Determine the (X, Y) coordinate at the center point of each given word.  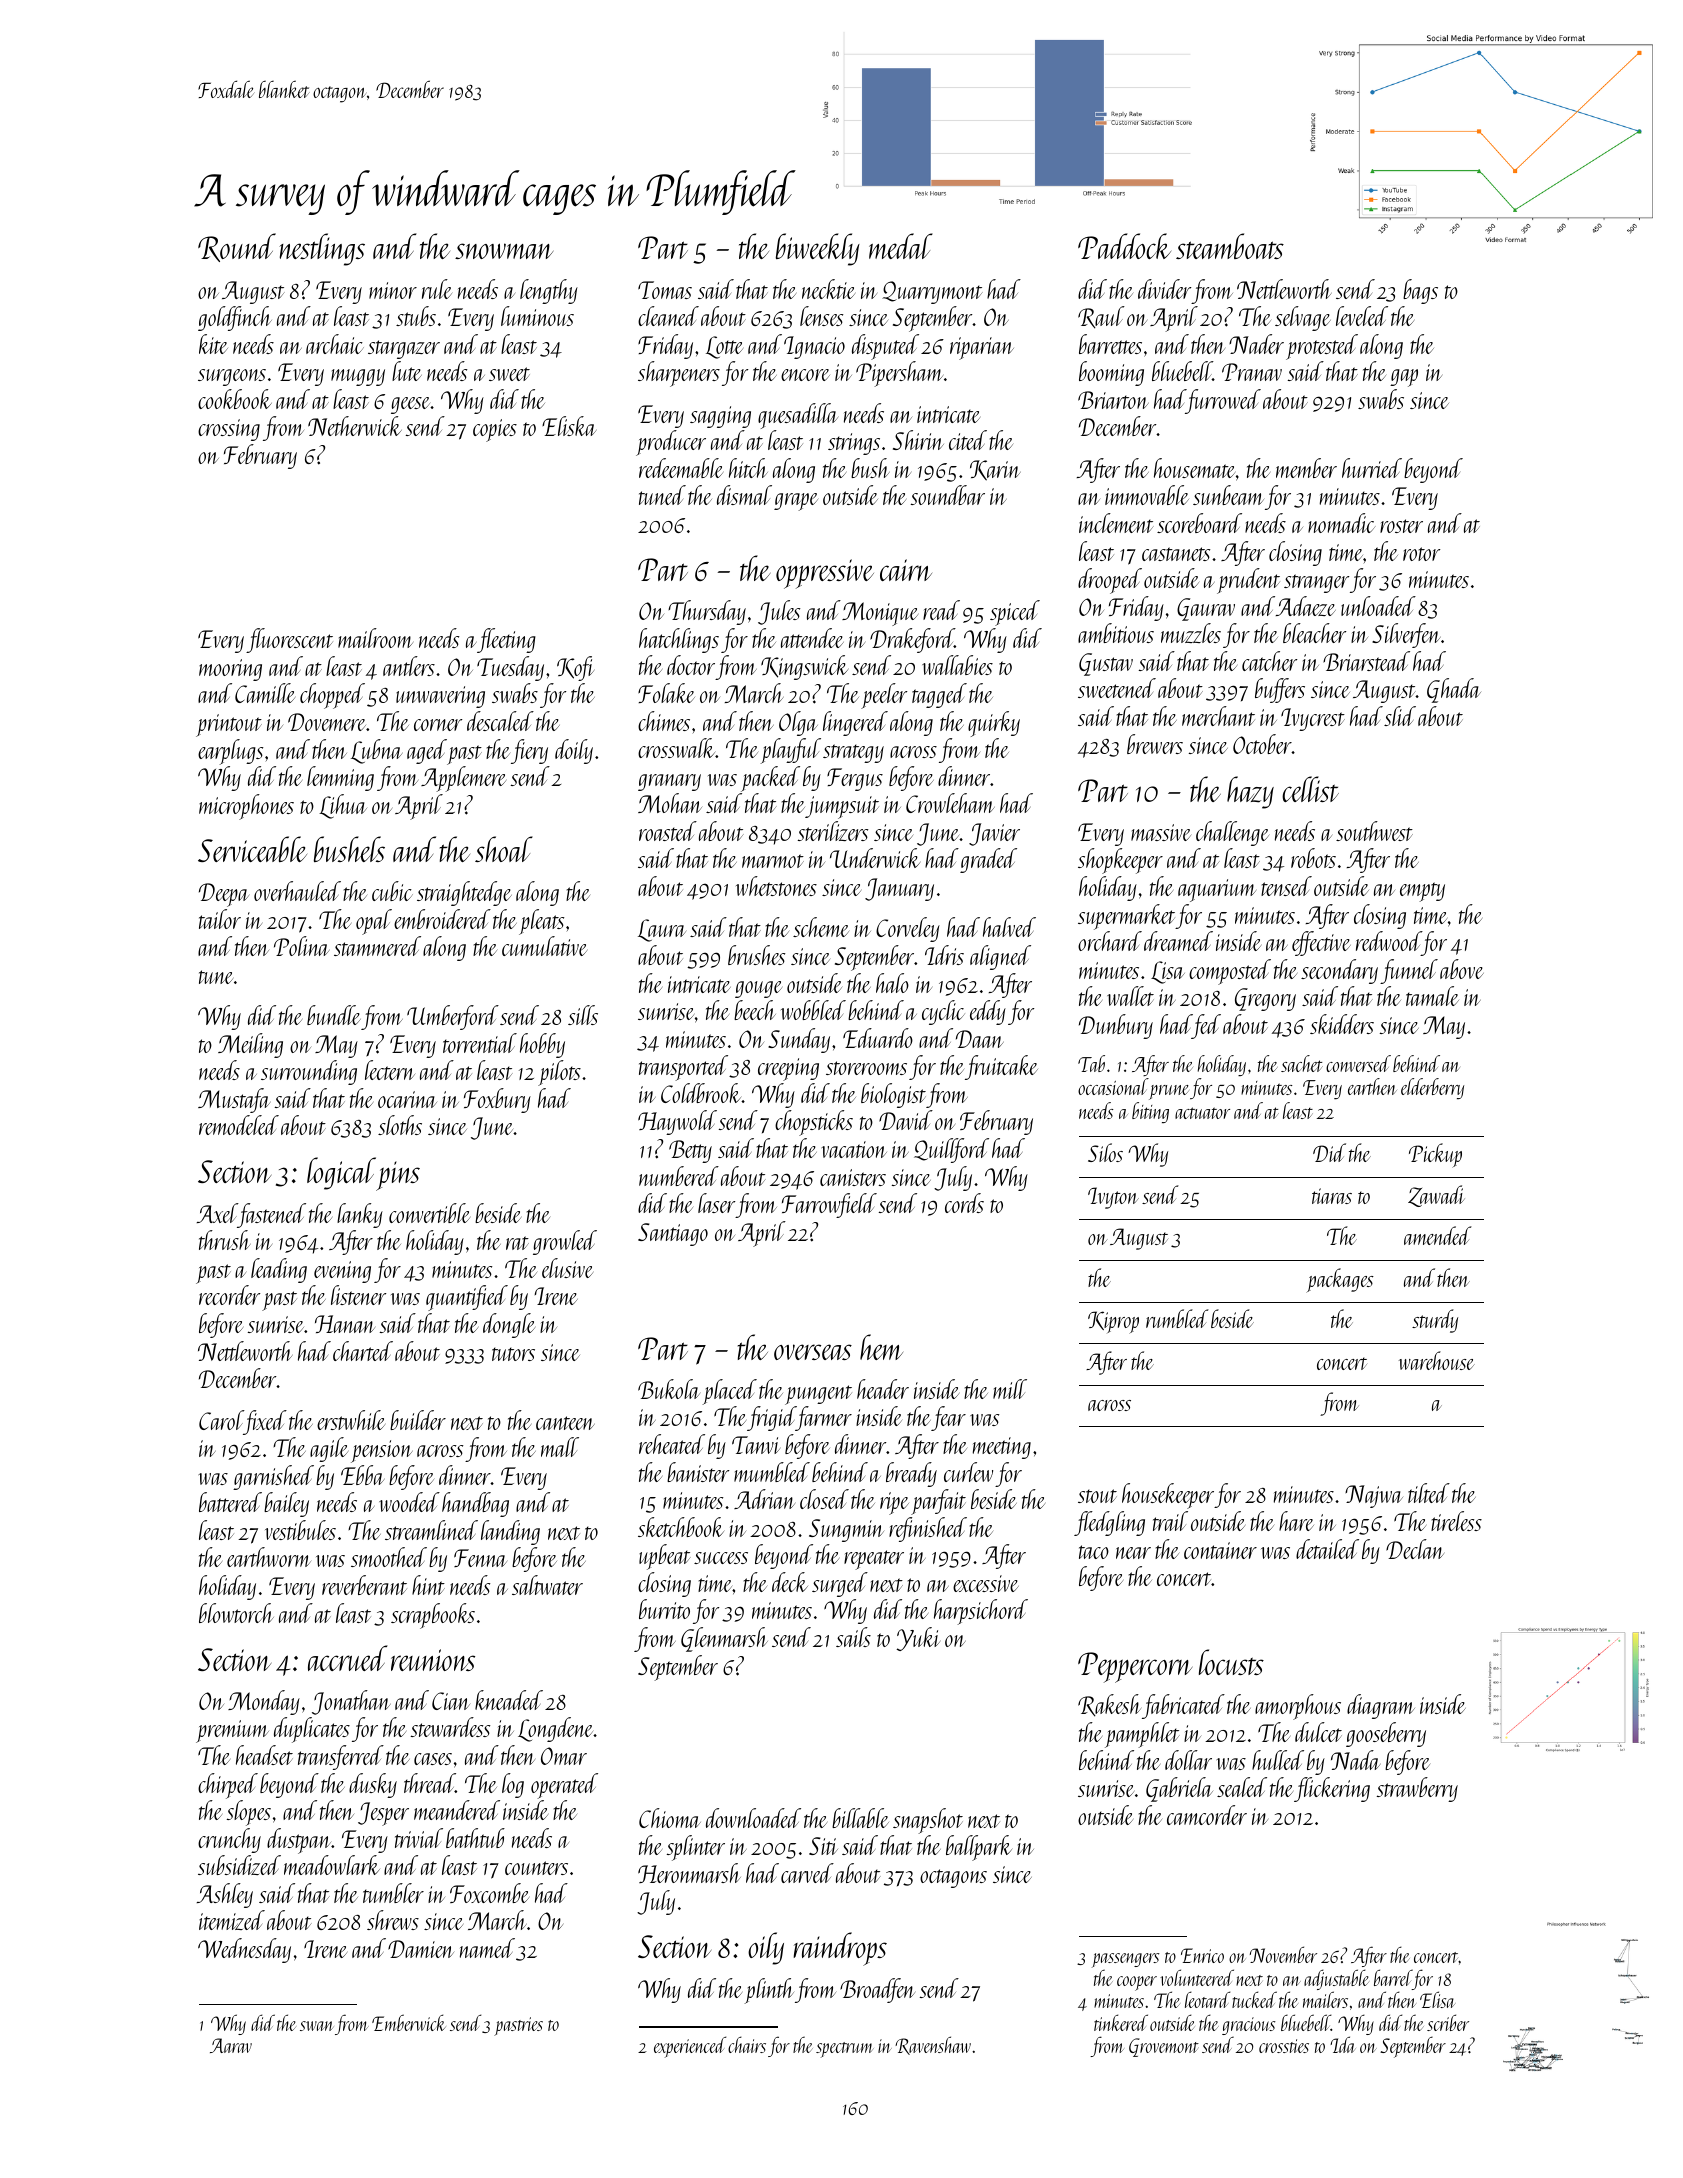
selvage (1303, 318)
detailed (1327, 1549)
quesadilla (798, 416)
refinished (928, 1529)
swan (316, 2026)
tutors (513, 1354)
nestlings (322, 249)
